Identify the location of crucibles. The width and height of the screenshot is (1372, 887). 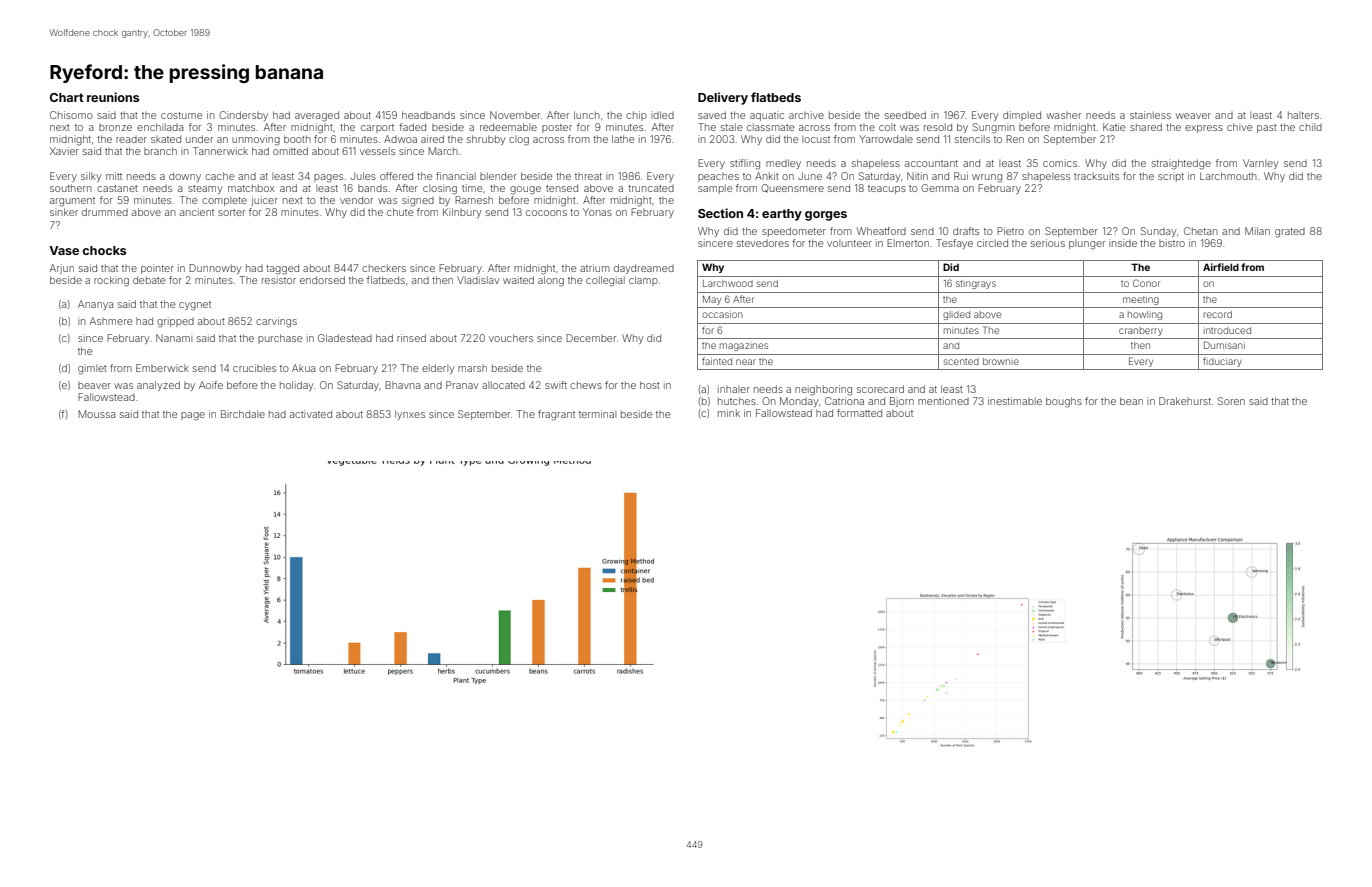
(254, 368).
